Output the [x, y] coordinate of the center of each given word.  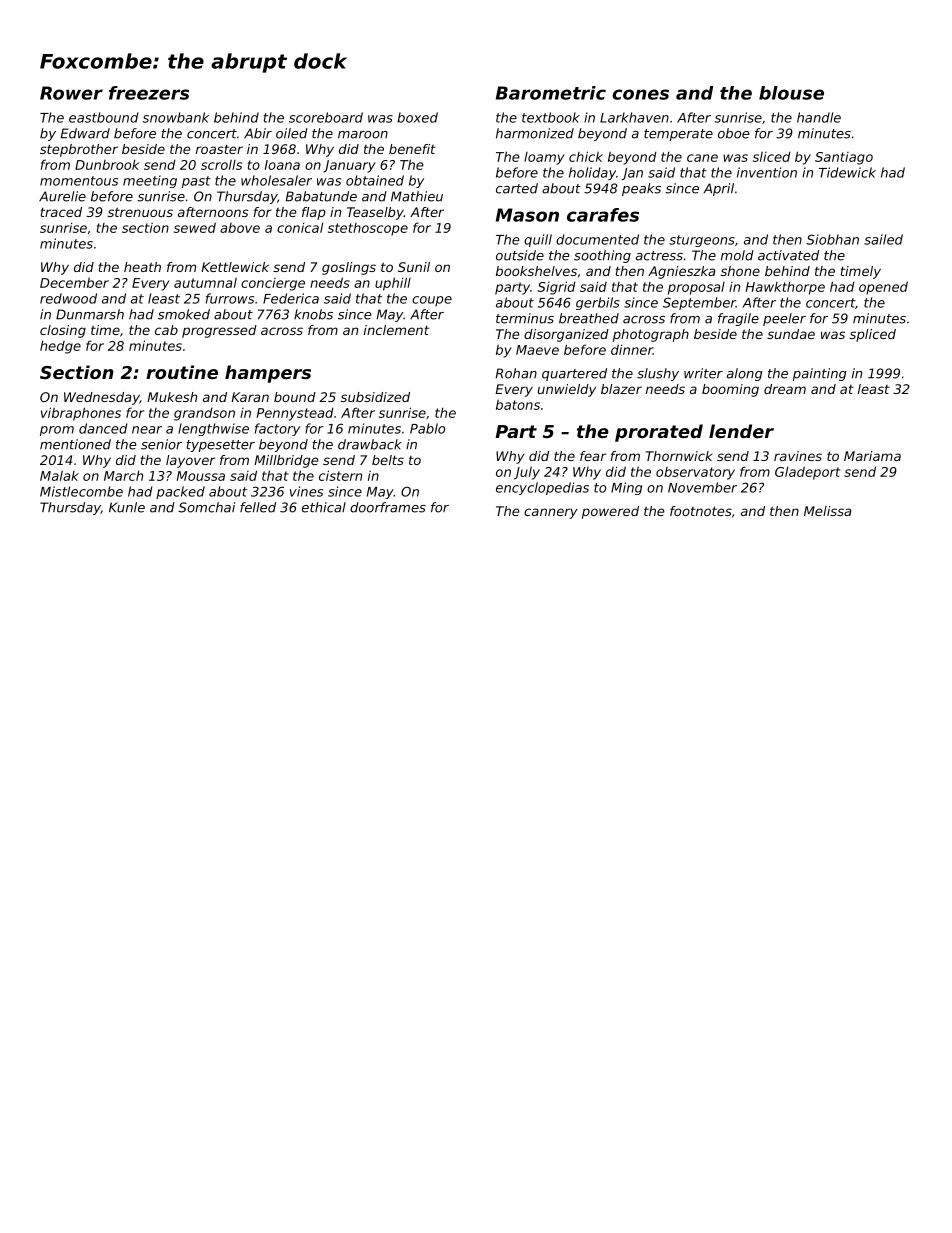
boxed [417, 117]
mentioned [75, 444]
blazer [621, 389]
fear [593, 456]
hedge [60, 347]
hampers [268, 374]
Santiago [844, 158]
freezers [149, 93]
